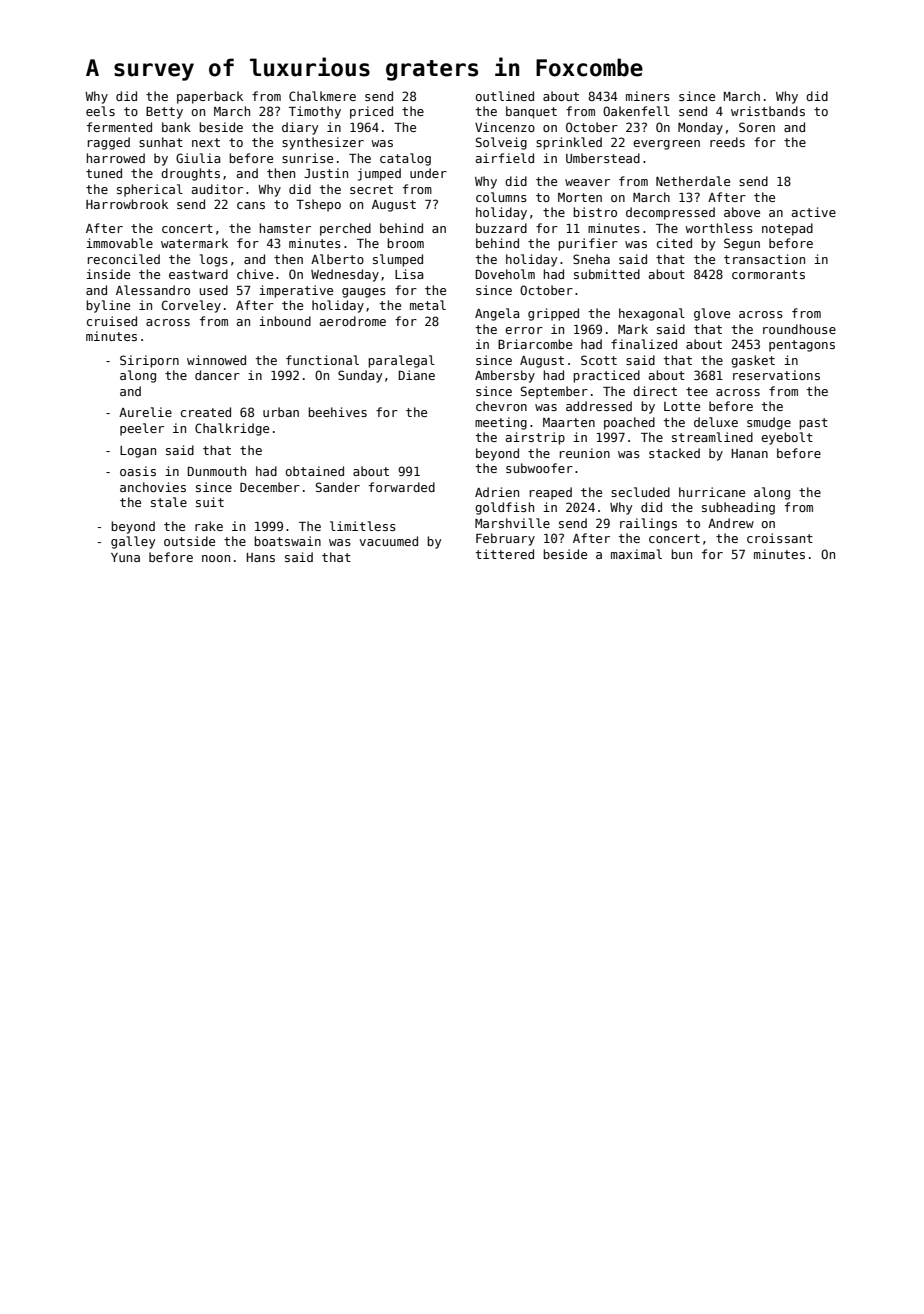  I want to click on bun, so click(681, 554).
